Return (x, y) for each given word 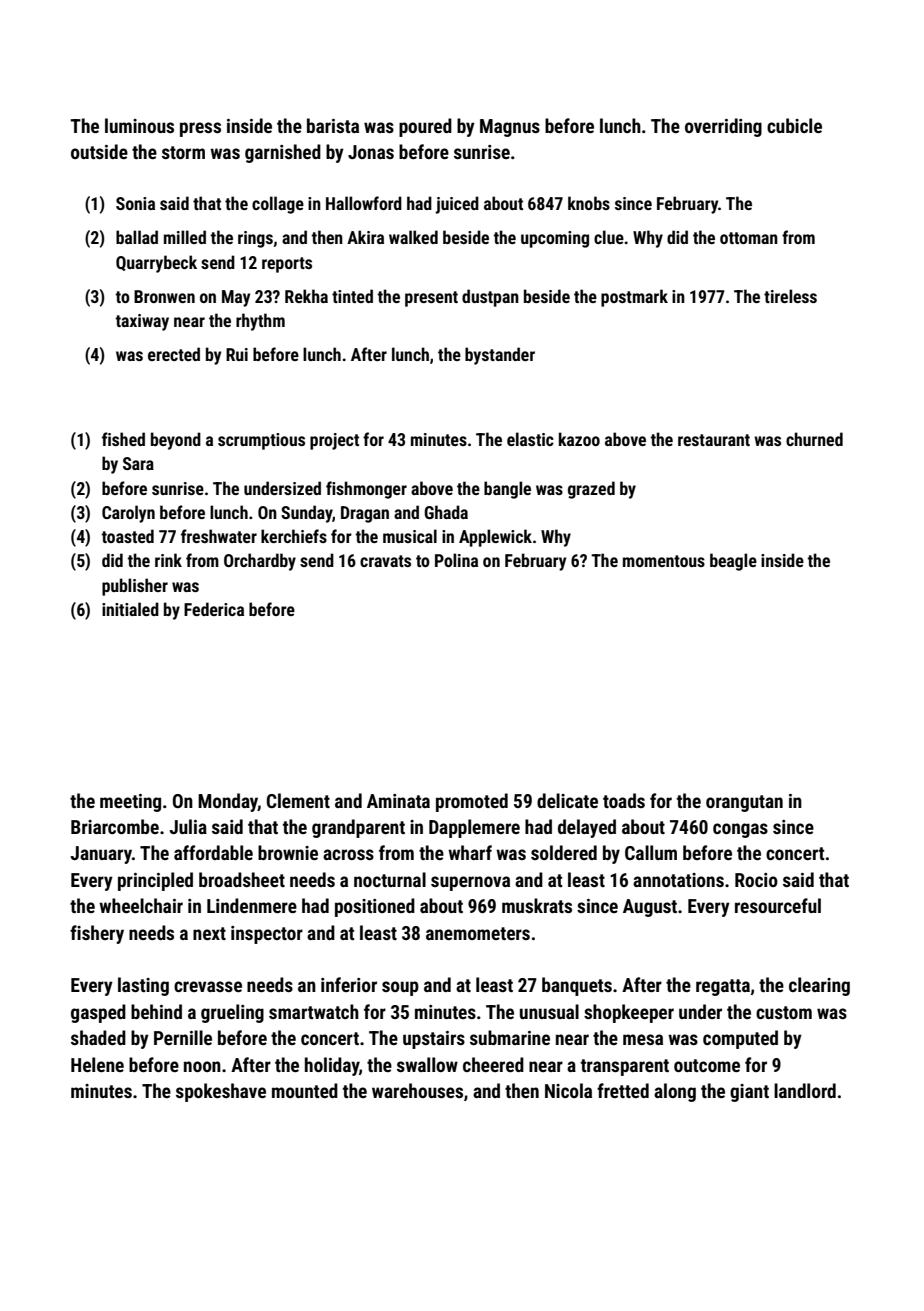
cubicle (794, 125)
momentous (664, 561)
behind (156, 1011)
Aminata (398, 801)
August (650, 908)
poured (425, 127)
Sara (138, 463)
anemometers (478, 933)
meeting (130, 803)
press (200, 129)
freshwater (219, 536)
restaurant (714, 440)
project (334, 441)
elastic (530, 439)
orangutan (744, 803)
